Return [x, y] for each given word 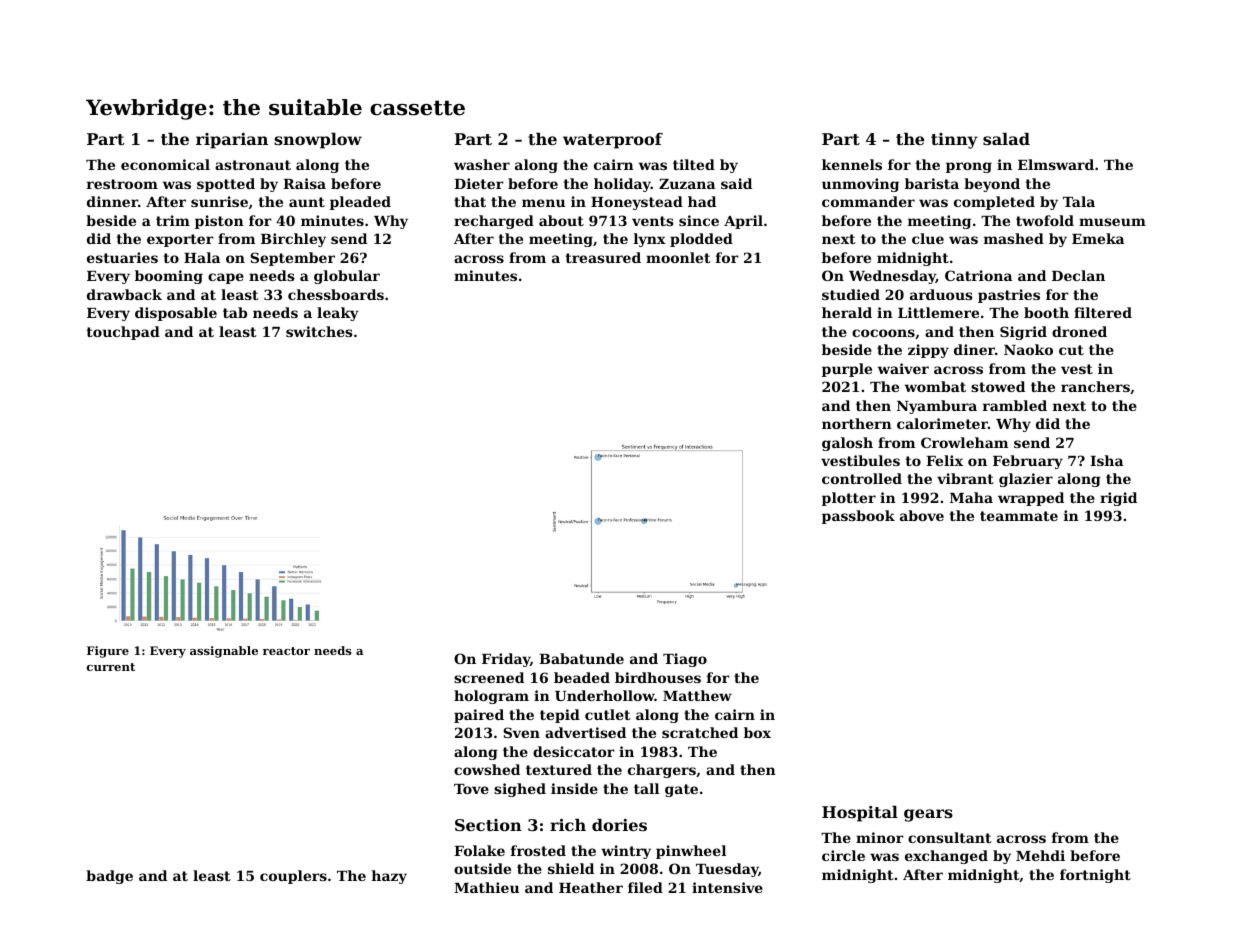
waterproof [613, 141]
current [111, 667]
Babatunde [581, 658]
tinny [954, 141]
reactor [286, 651]
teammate [1019, 516]
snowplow [318, 141]
